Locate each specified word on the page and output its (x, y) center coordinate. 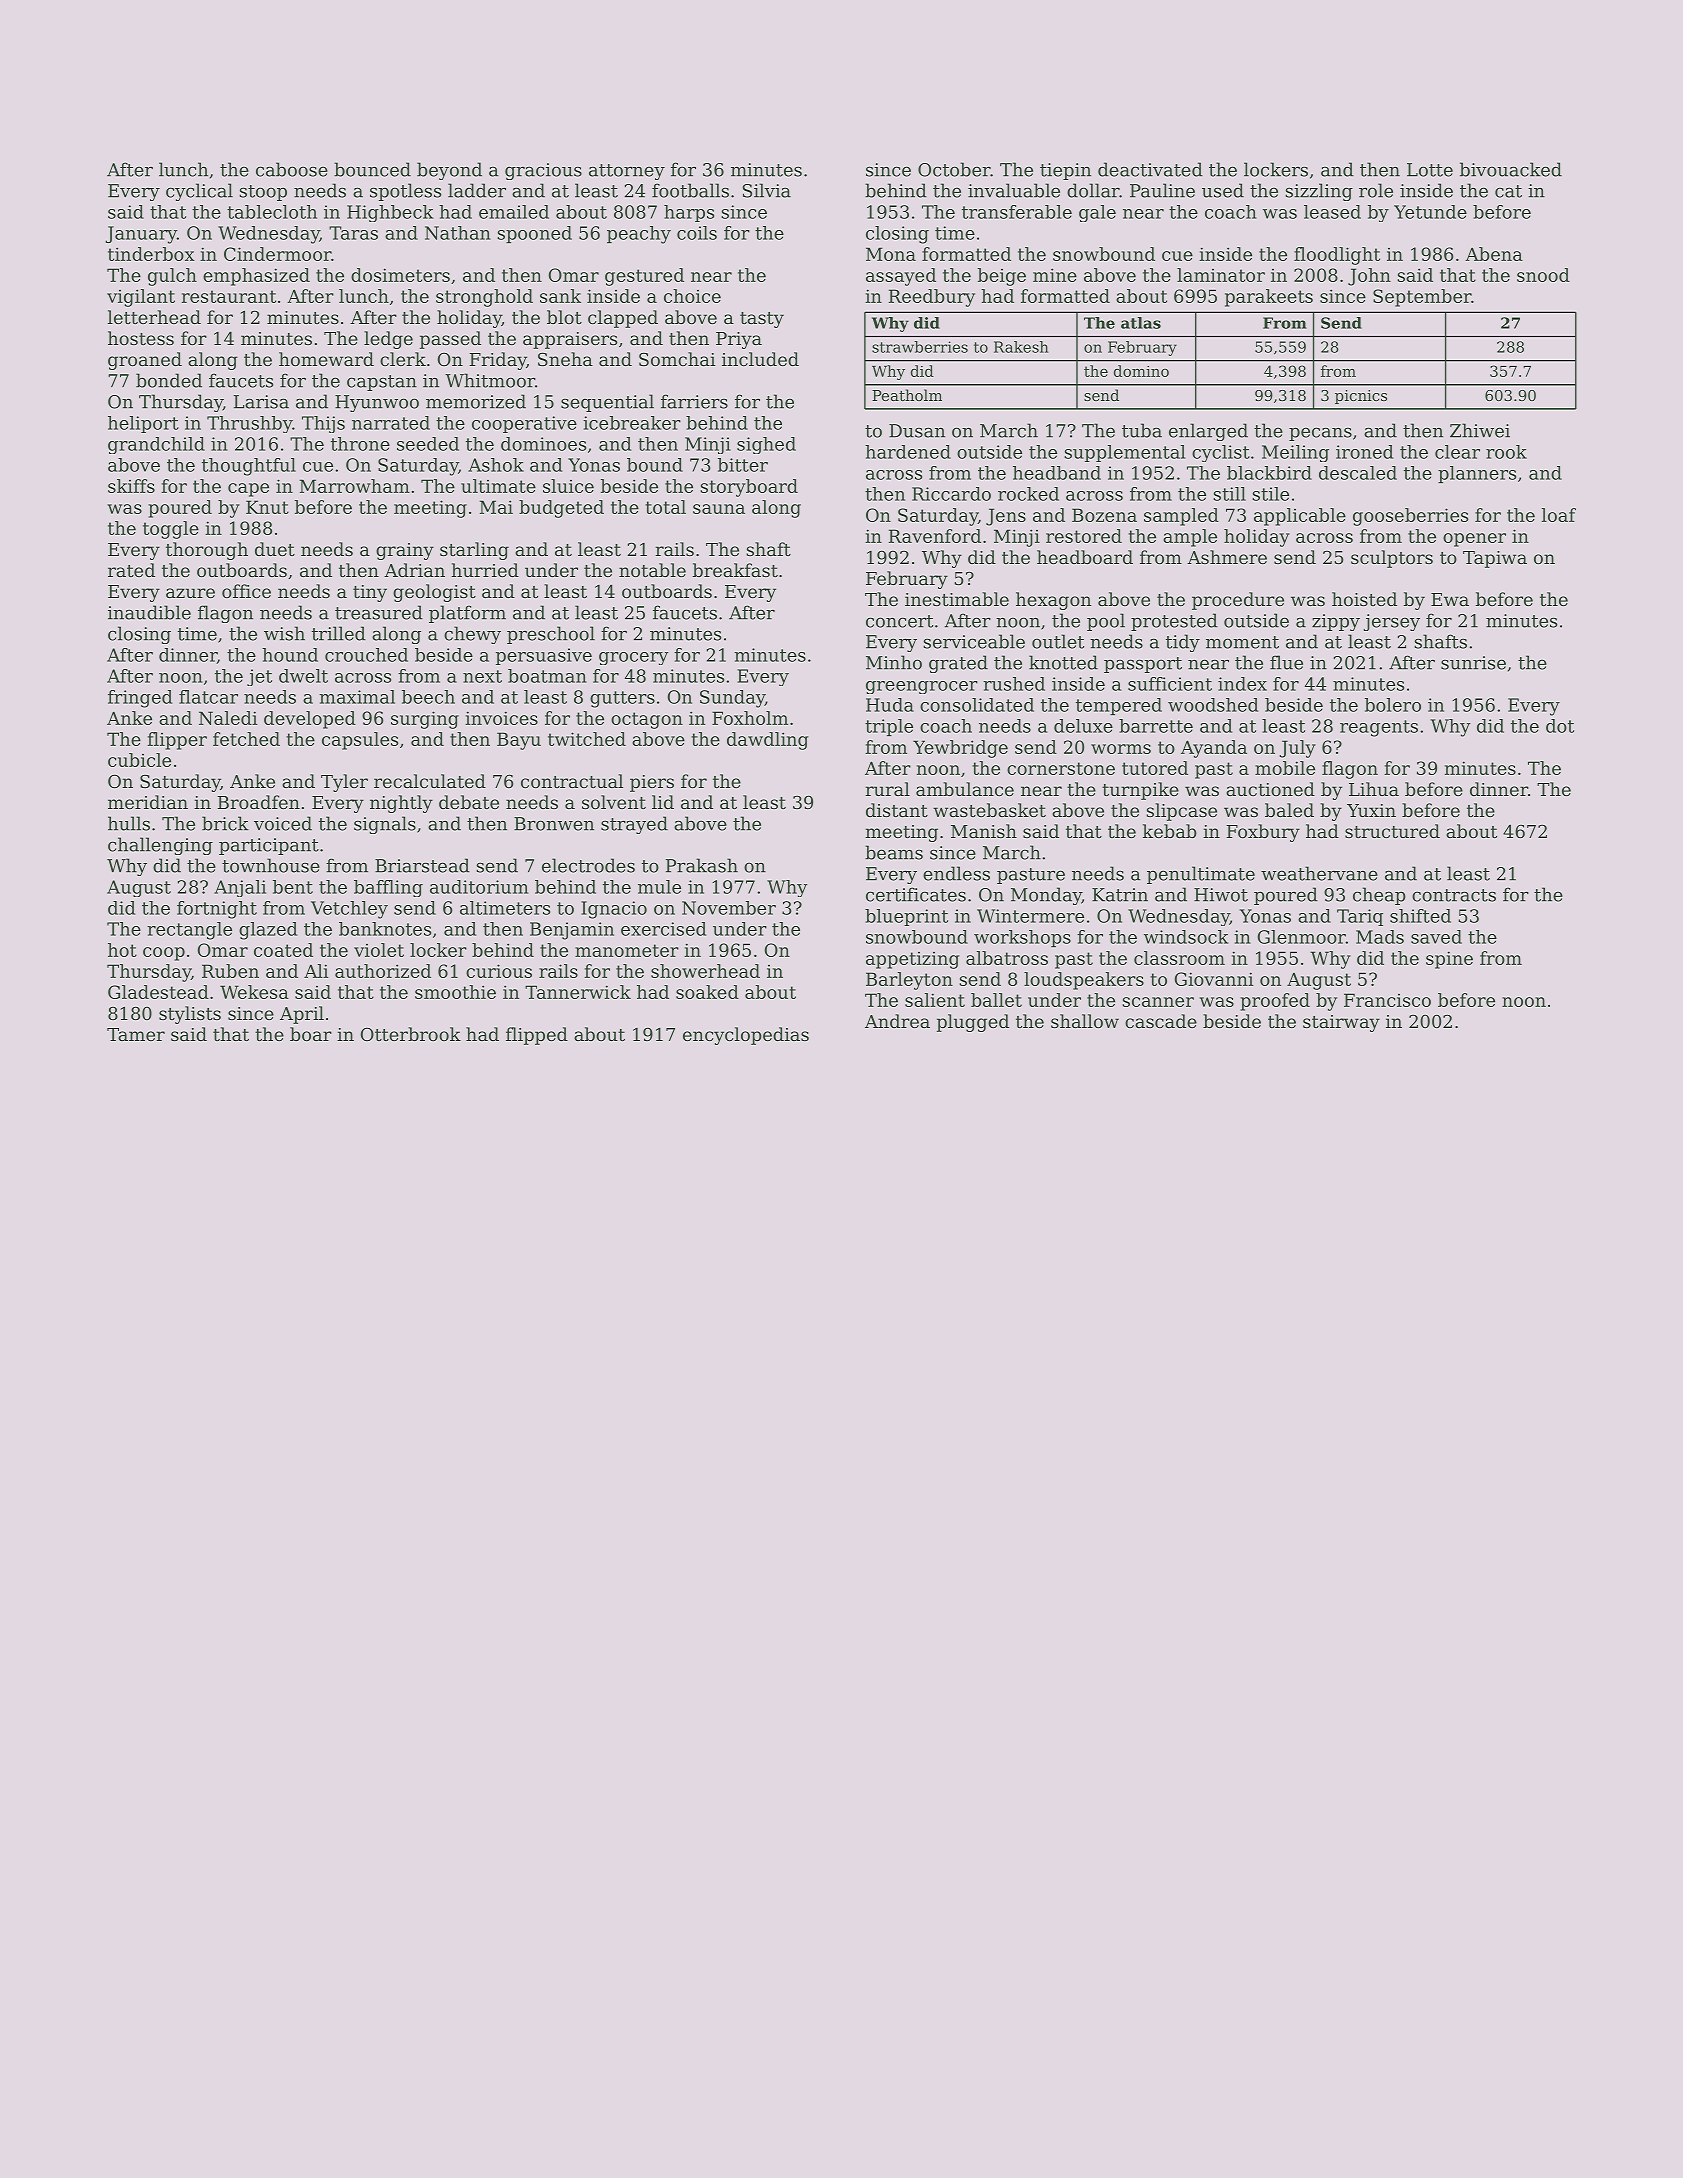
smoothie (455, 992)
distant (897, 810)
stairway (1341, 1023)
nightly (401, 804)
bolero (1393, 705)
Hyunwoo (377, 403)
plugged (973, 1023)
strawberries (920, 347)
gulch (172, 277)
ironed (1364, 452)
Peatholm (907, 395)
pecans (1320, 434)
